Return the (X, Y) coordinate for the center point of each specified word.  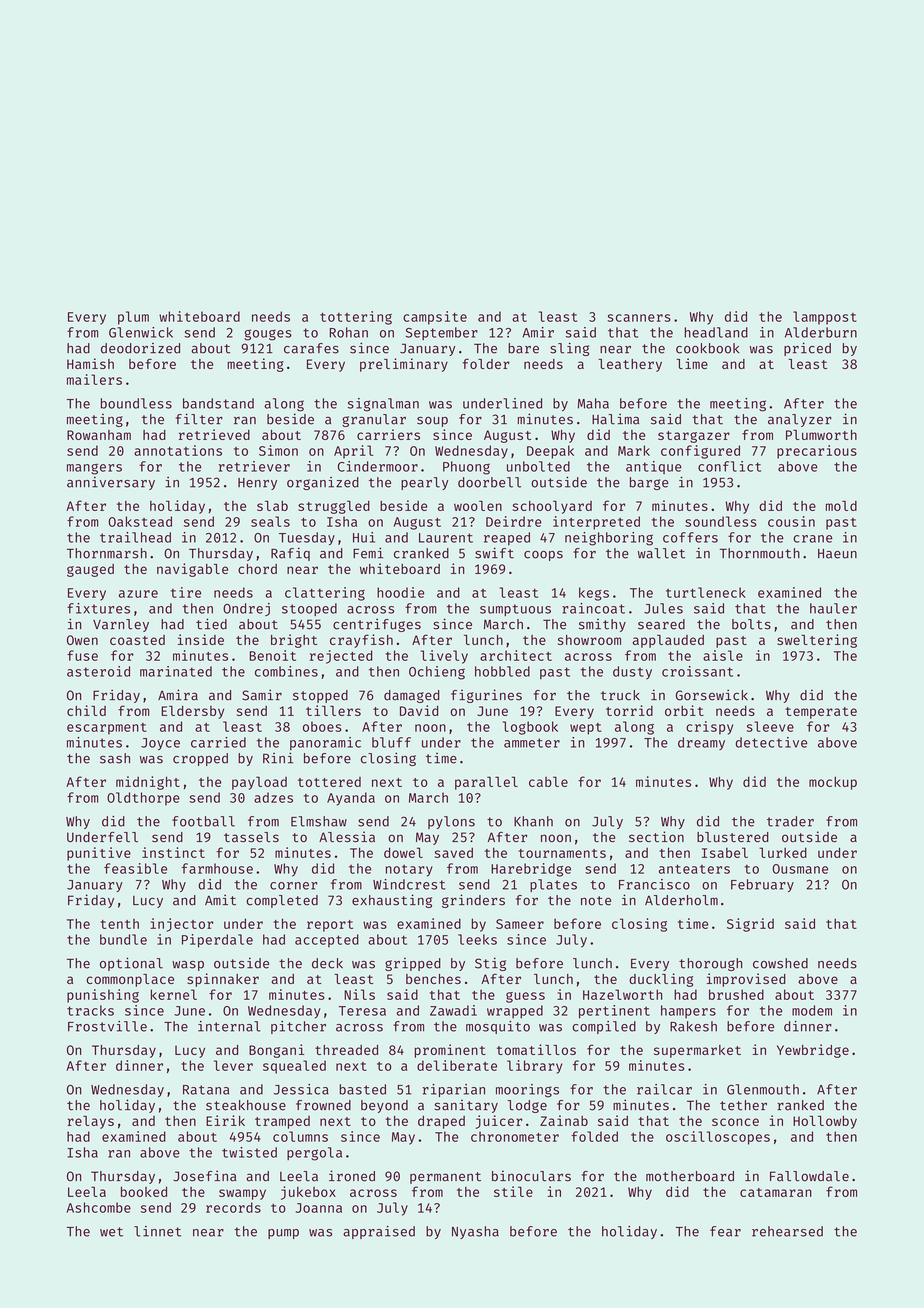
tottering (356, 318)
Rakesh (693, 1026)
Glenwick (141, 332)
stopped (320, 696)
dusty (632, 672)
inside (201, 639)
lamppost (825, 318)
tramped (282, 1122)
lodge (527, 1106)
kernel (174, 994)
